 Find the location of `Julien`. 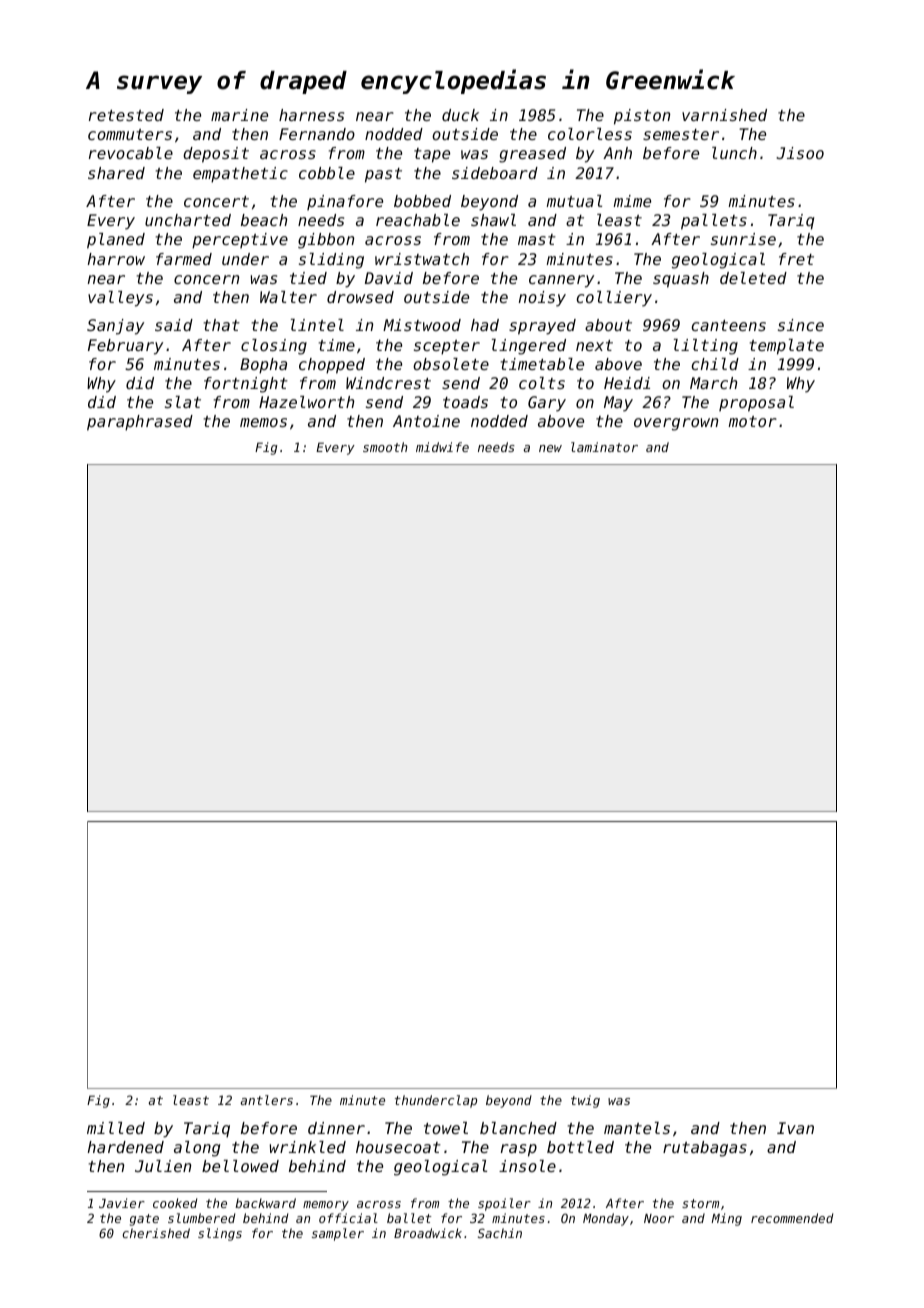

Julien is located at coordinates (163, 1166).
